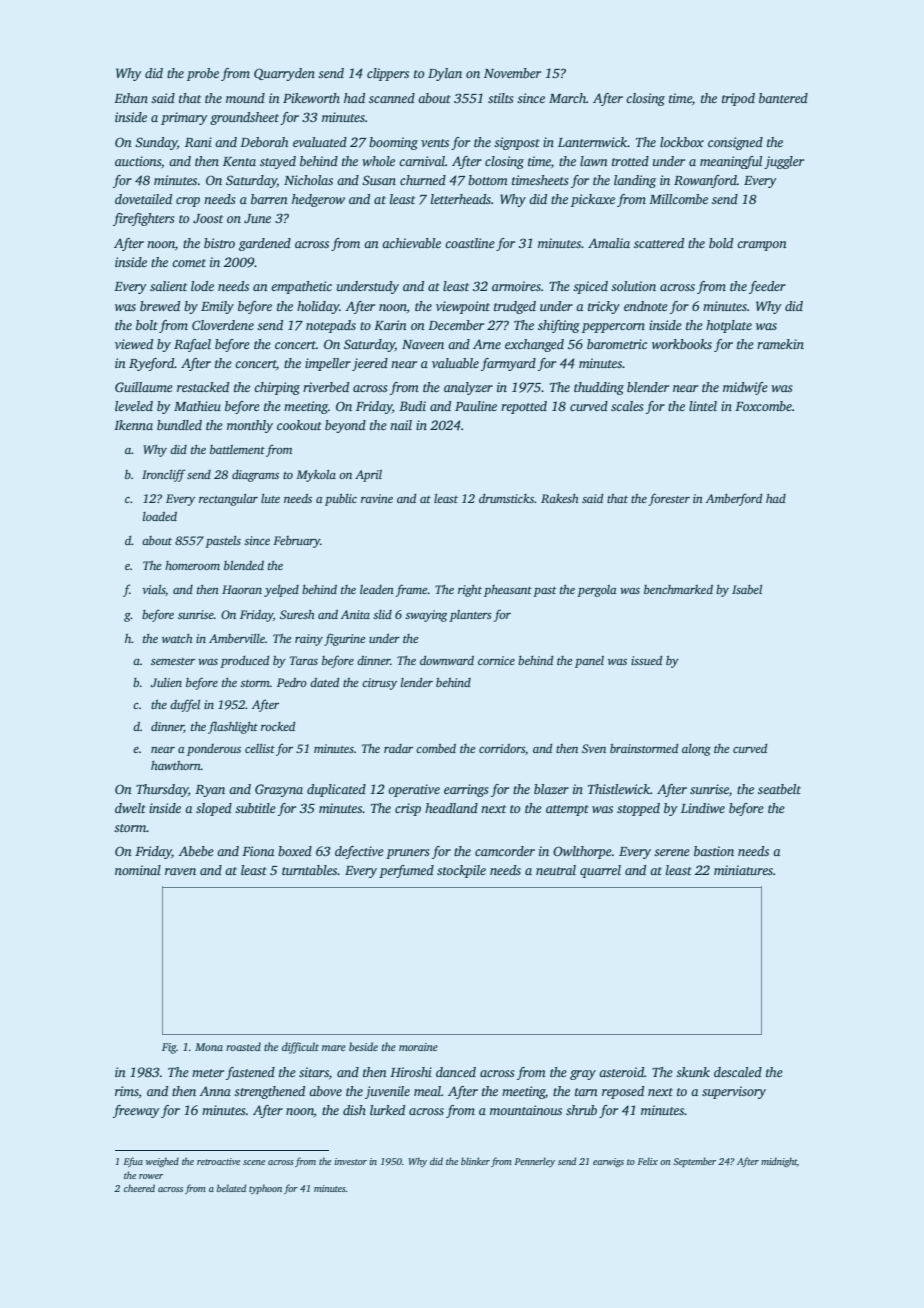 The height and width of the document is (1308, 924). Describe the element at coordinates (131, 98) in the document. I see `Ethan` at that location.
